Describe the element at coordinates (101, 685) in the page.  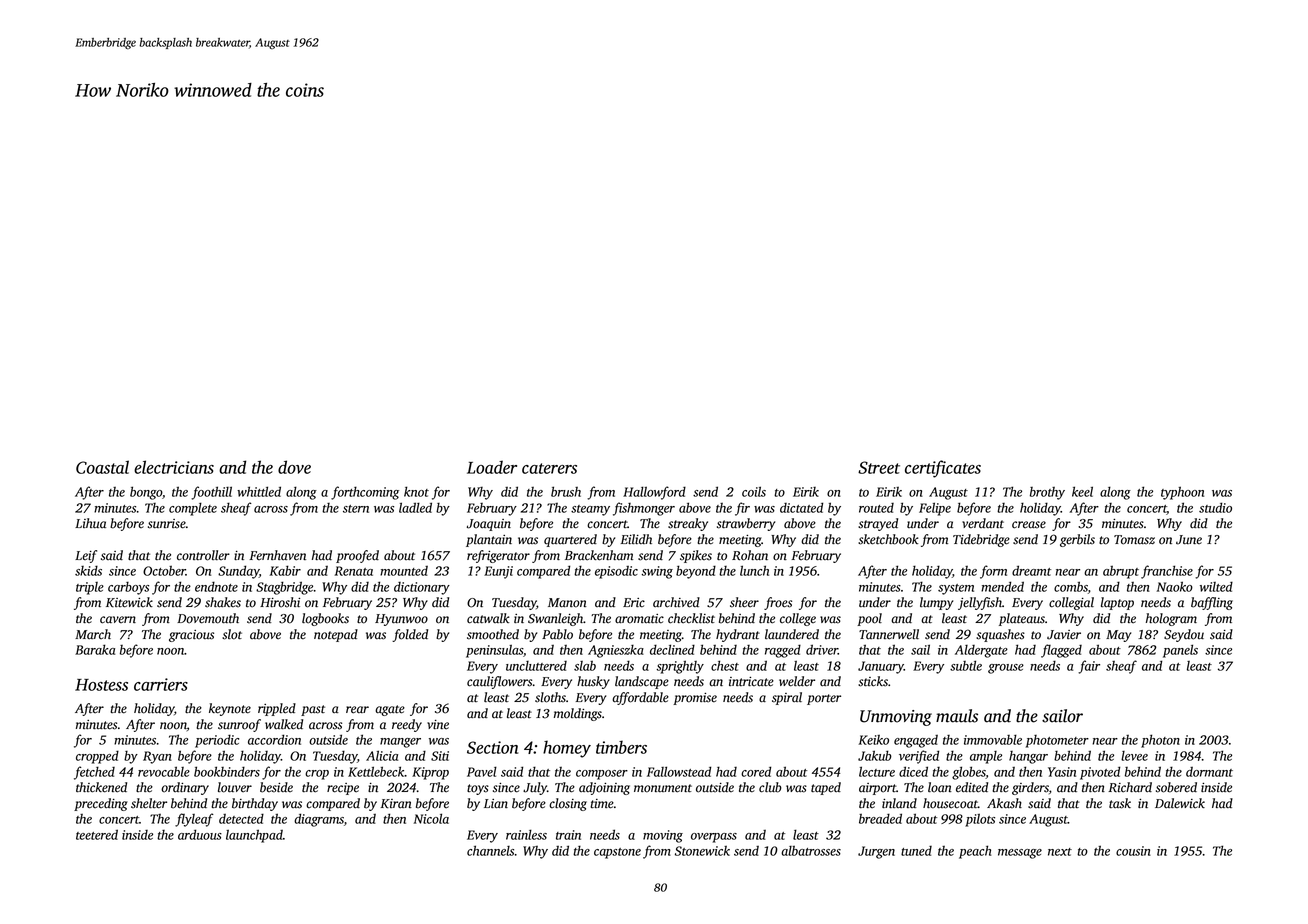
I see `Hostess` at that location.
